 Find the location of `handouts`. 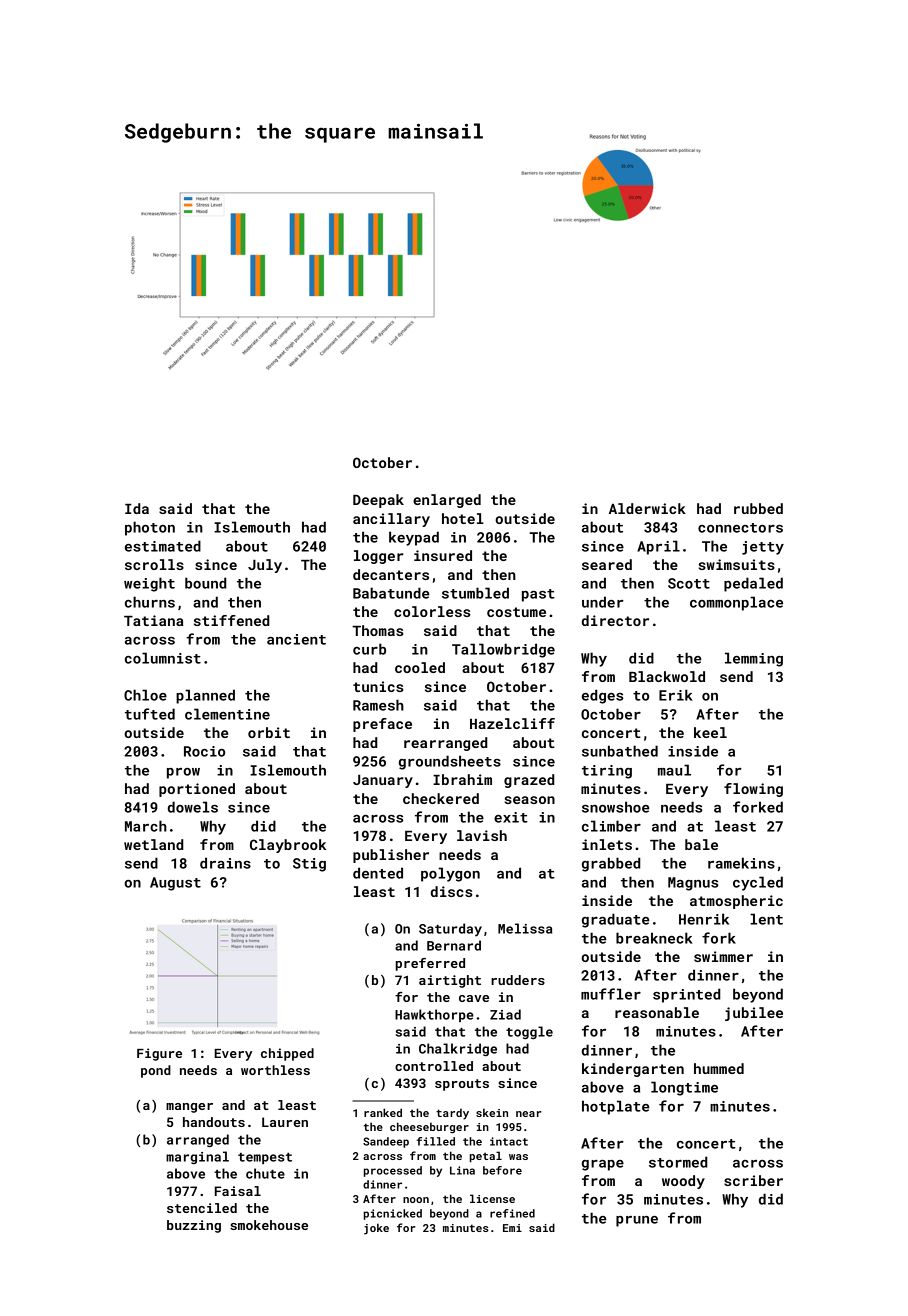

handouts is located at coordinates (214, 1122).
